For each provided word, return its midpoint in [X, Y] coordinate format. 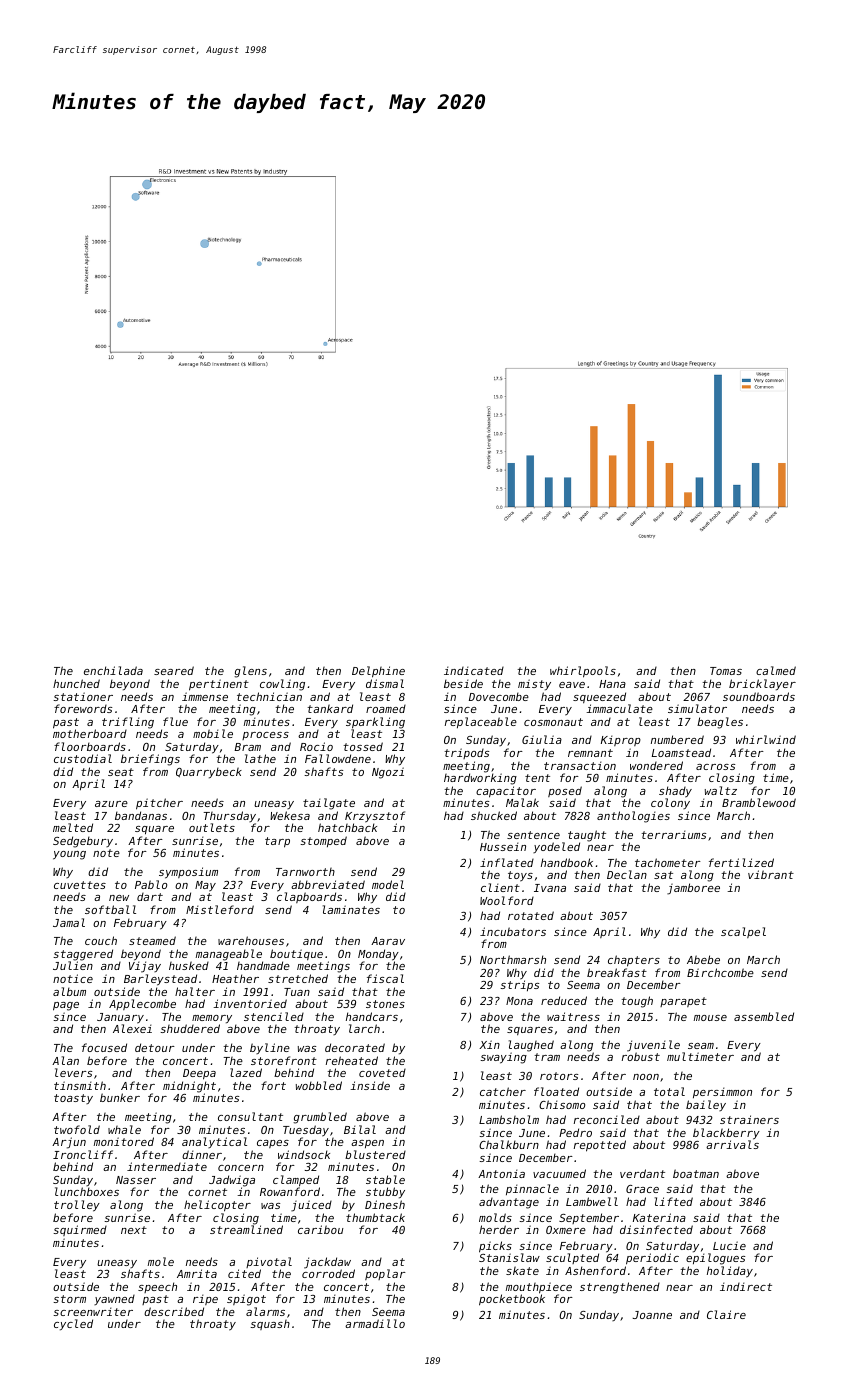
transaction [580, 765]
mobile [213, 733]
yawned [114, 1300]
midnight [189, 1087]
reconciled [607, 1119]
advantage [509, 1203]
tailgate [329, 804]
